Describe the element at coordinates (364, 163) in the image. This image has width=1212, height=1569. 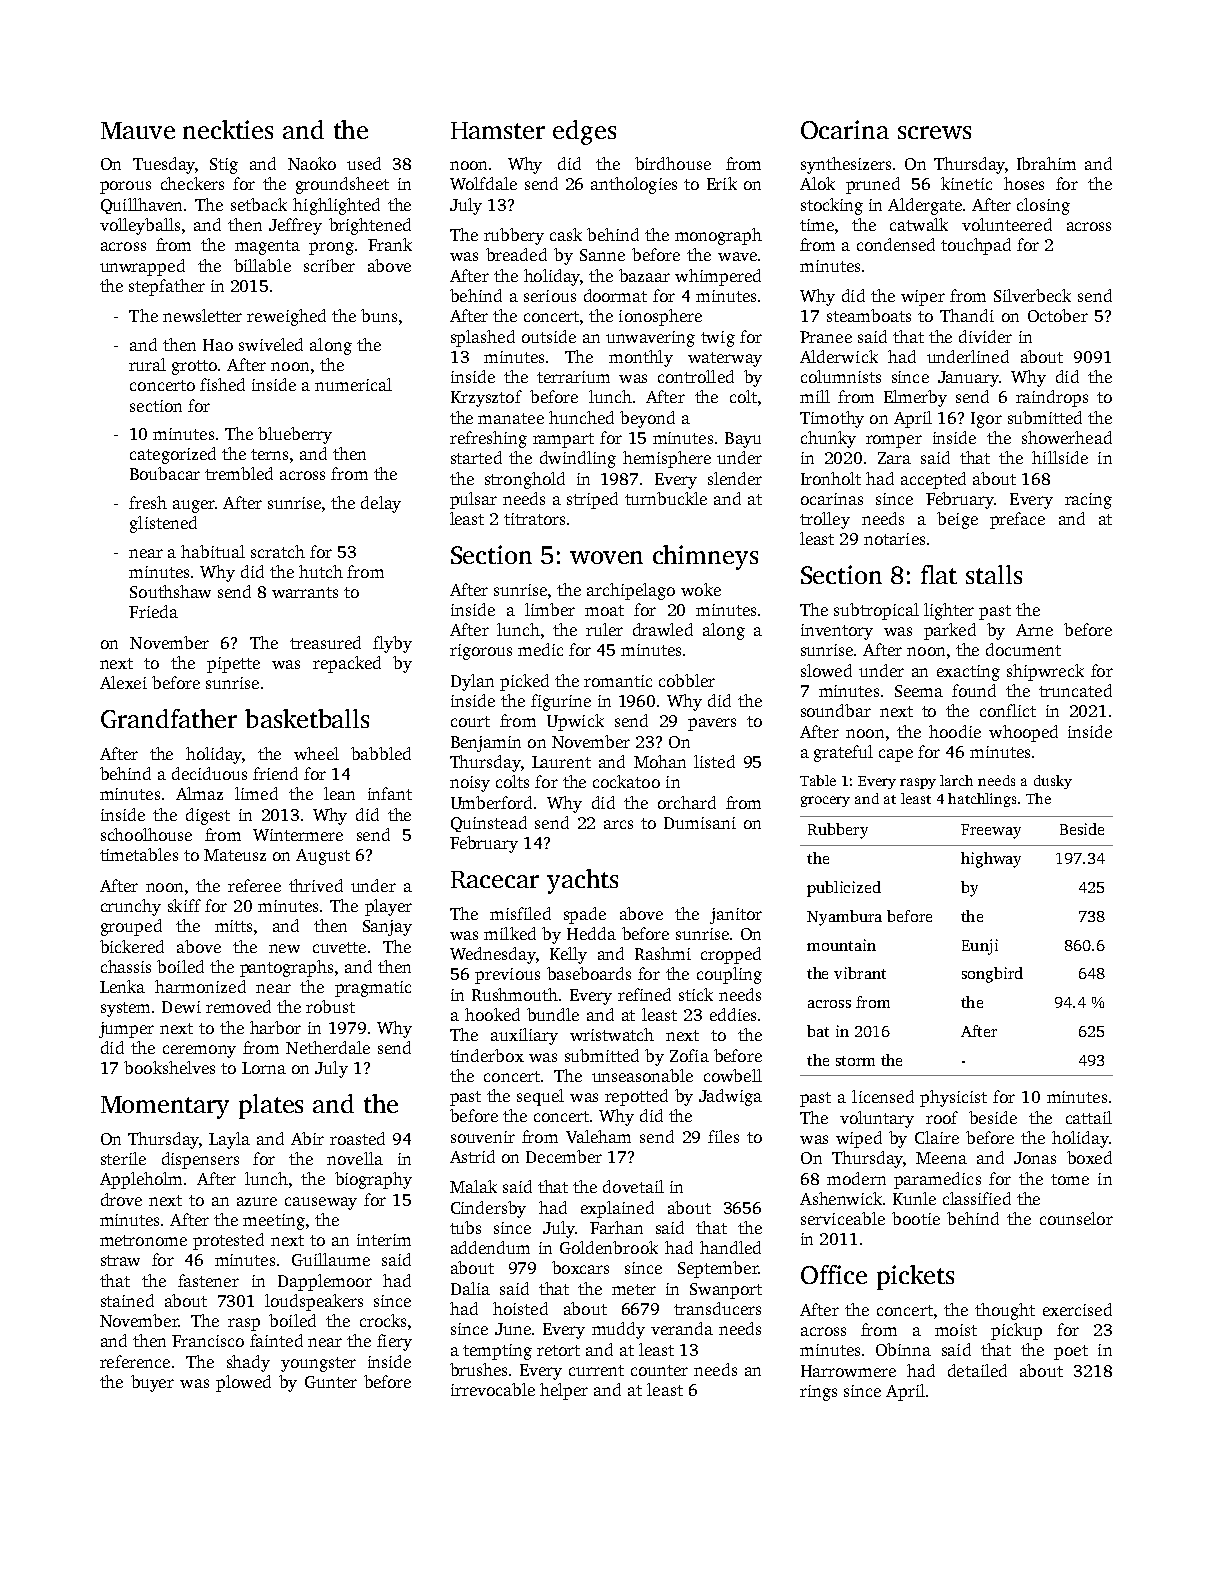
I see `used` at that location.
